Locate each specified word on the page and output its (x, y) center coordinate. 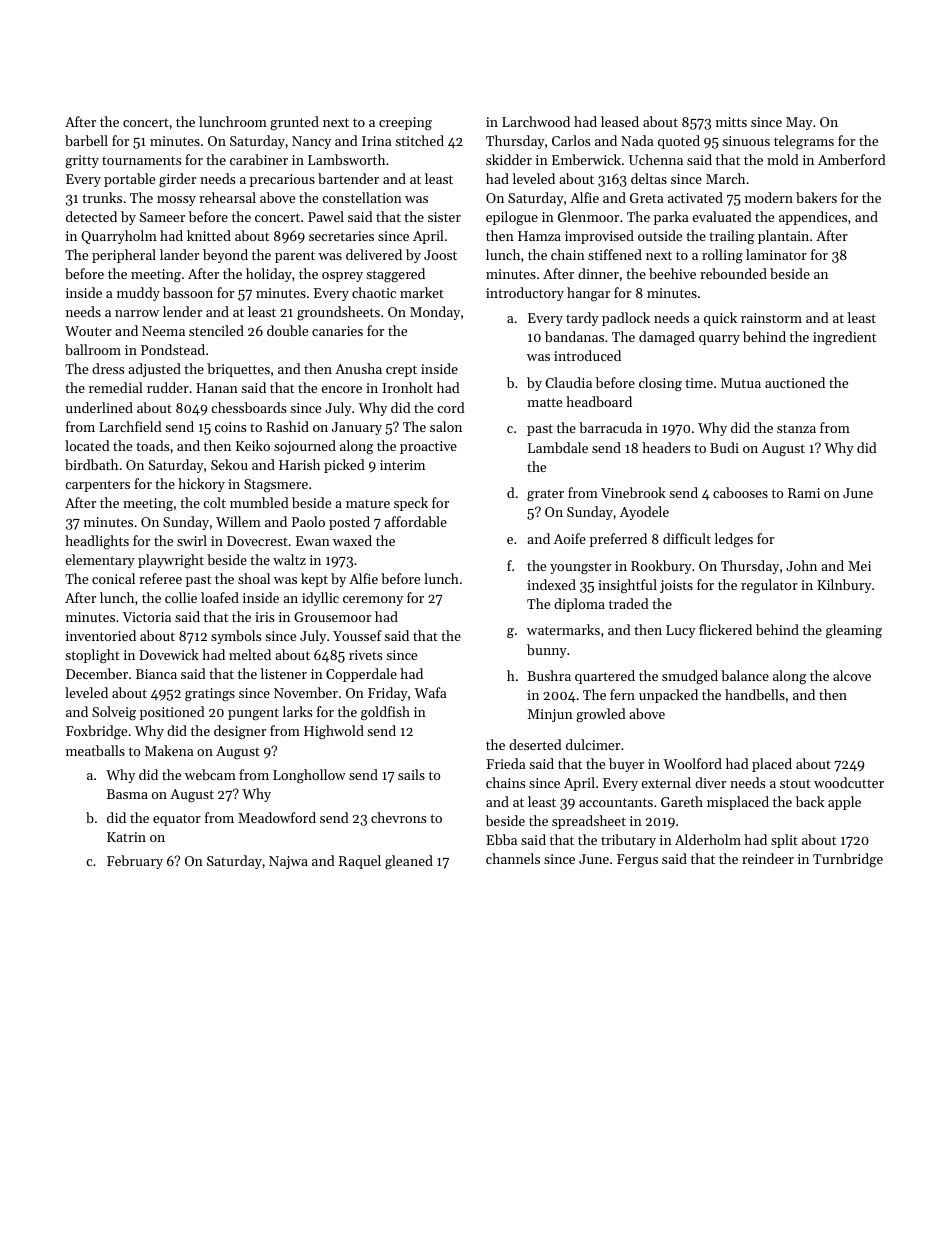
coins (230, 427)
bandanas (574, 336)
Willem (238, 521)
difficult (687, 538)
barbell (86, 140)
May (799, 123)
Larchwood (536, 121)
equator (177, 820)
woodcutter (849, 782)
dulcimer (593, 744)
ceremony (373, 601)
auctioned (795, 382)
